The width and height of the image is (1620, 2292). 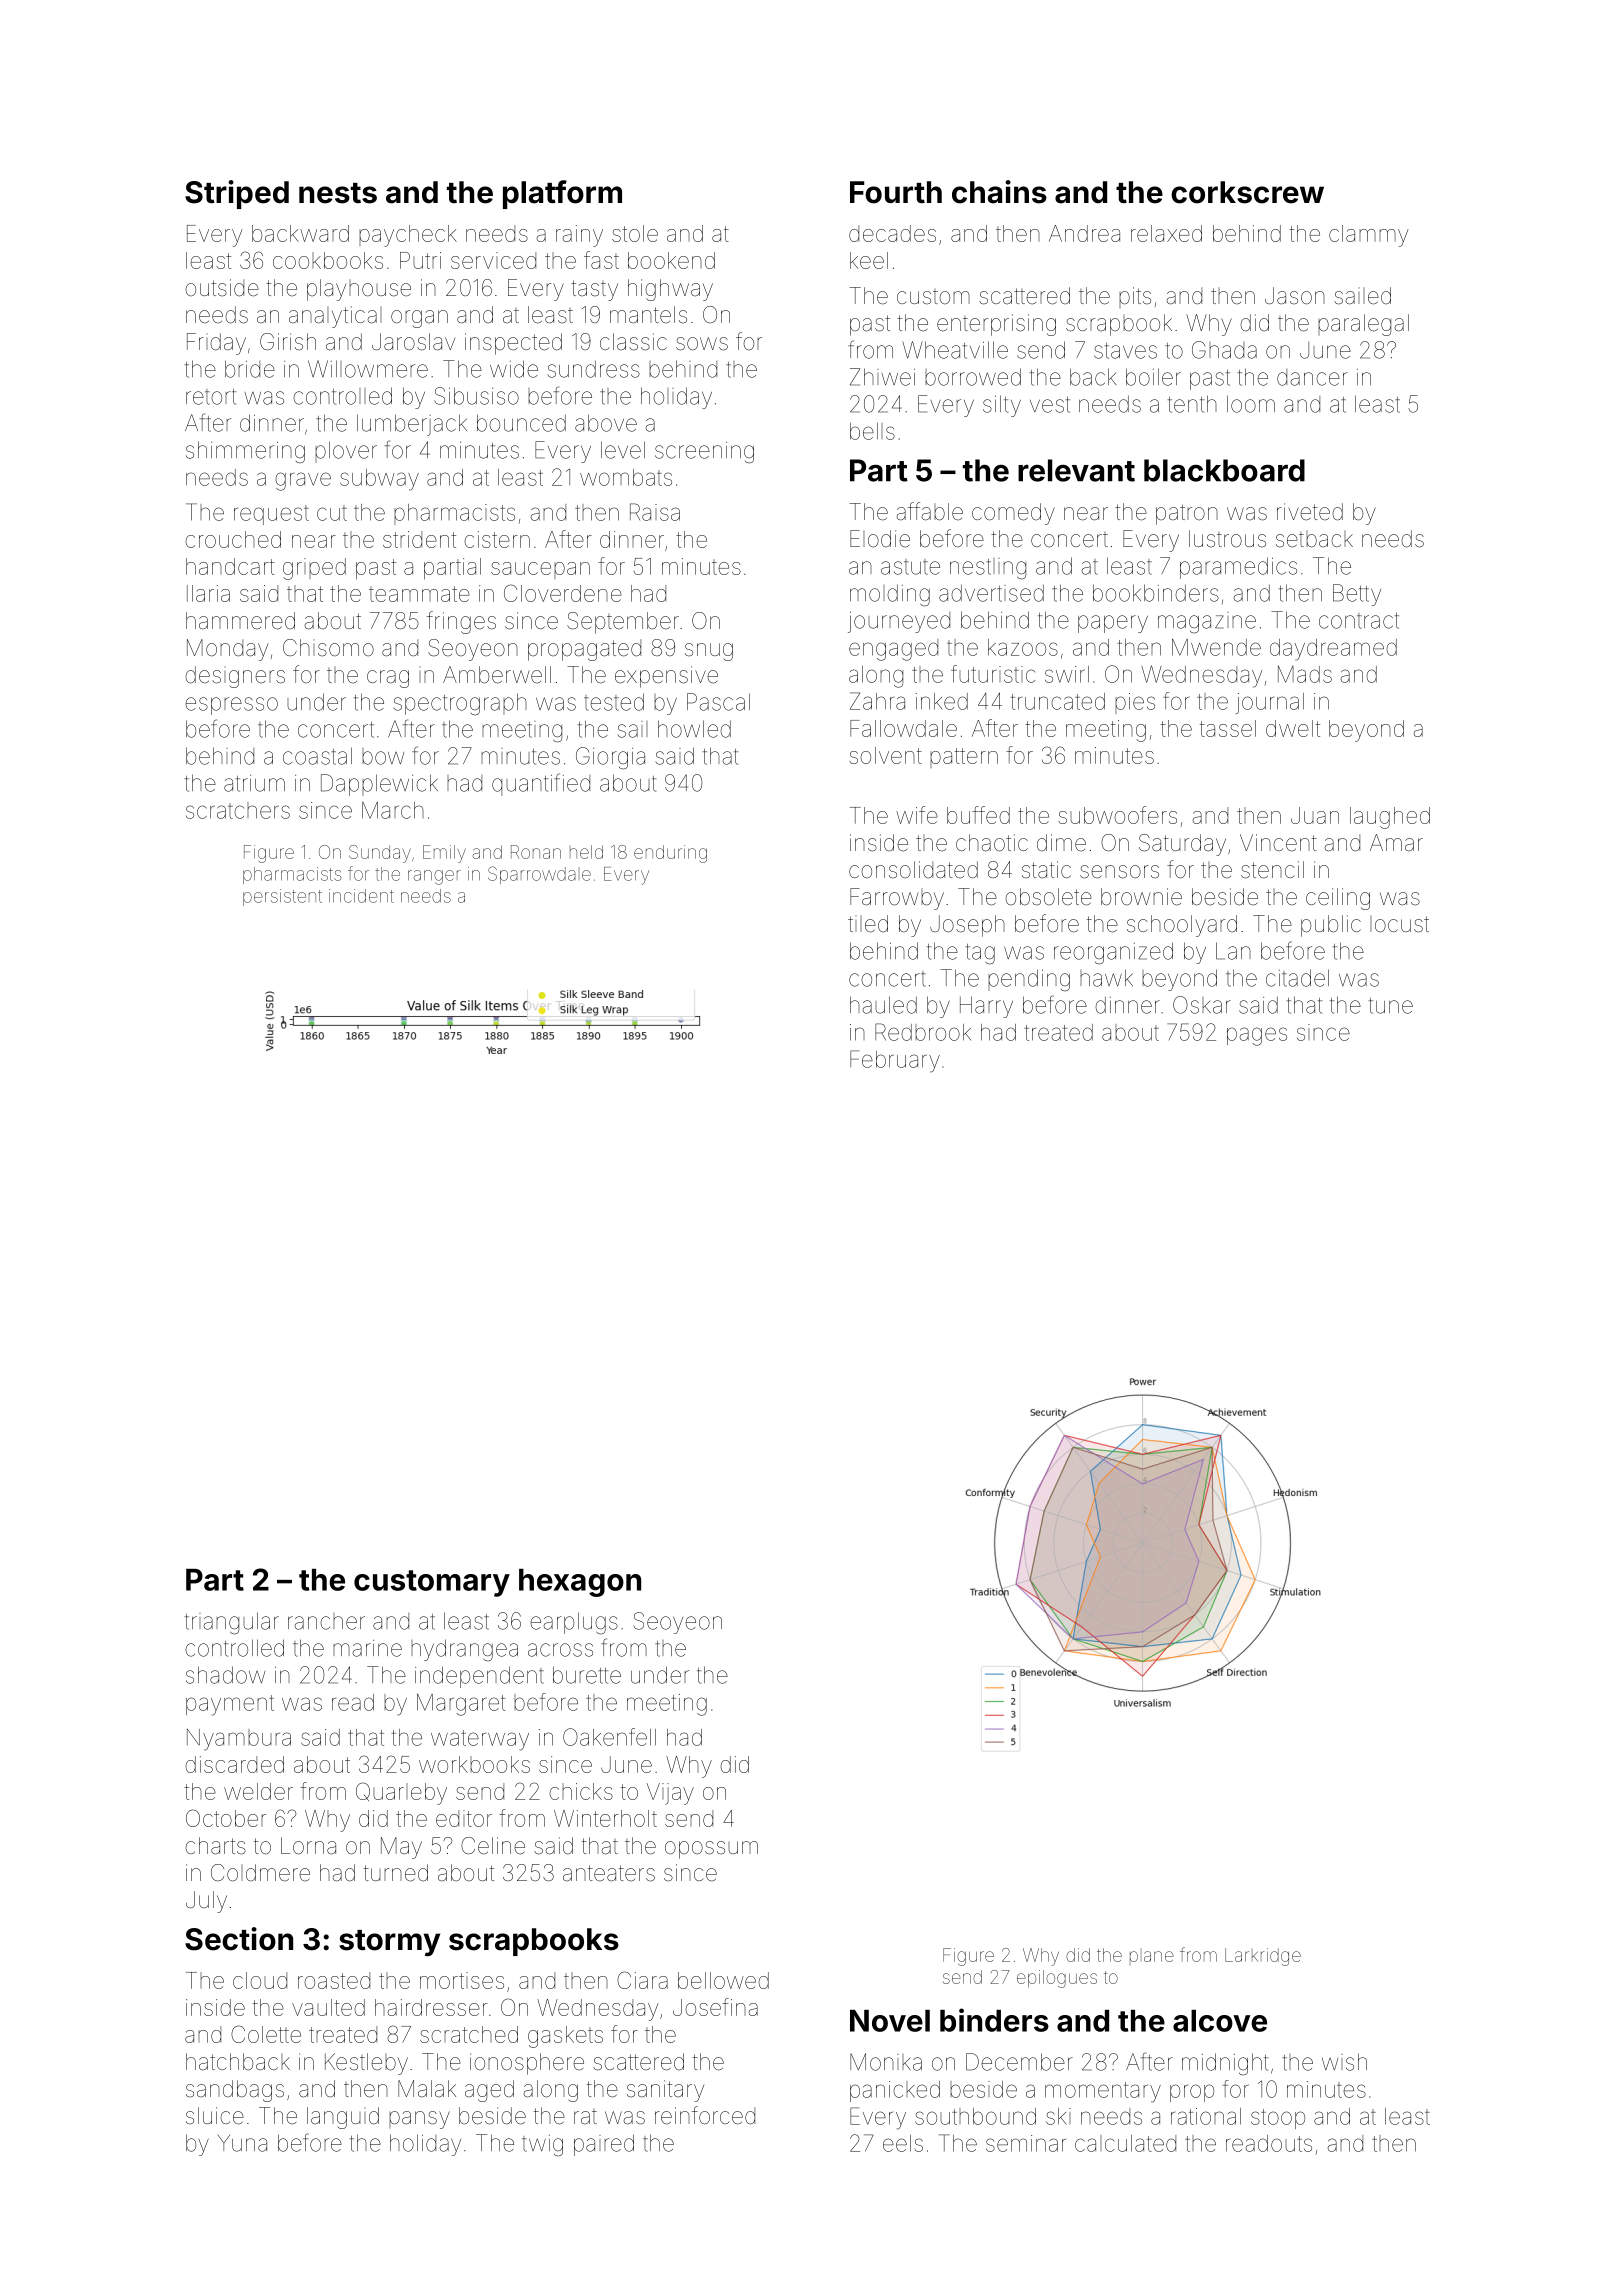 I want to click on pages, so click(x=1257, y=1036).
